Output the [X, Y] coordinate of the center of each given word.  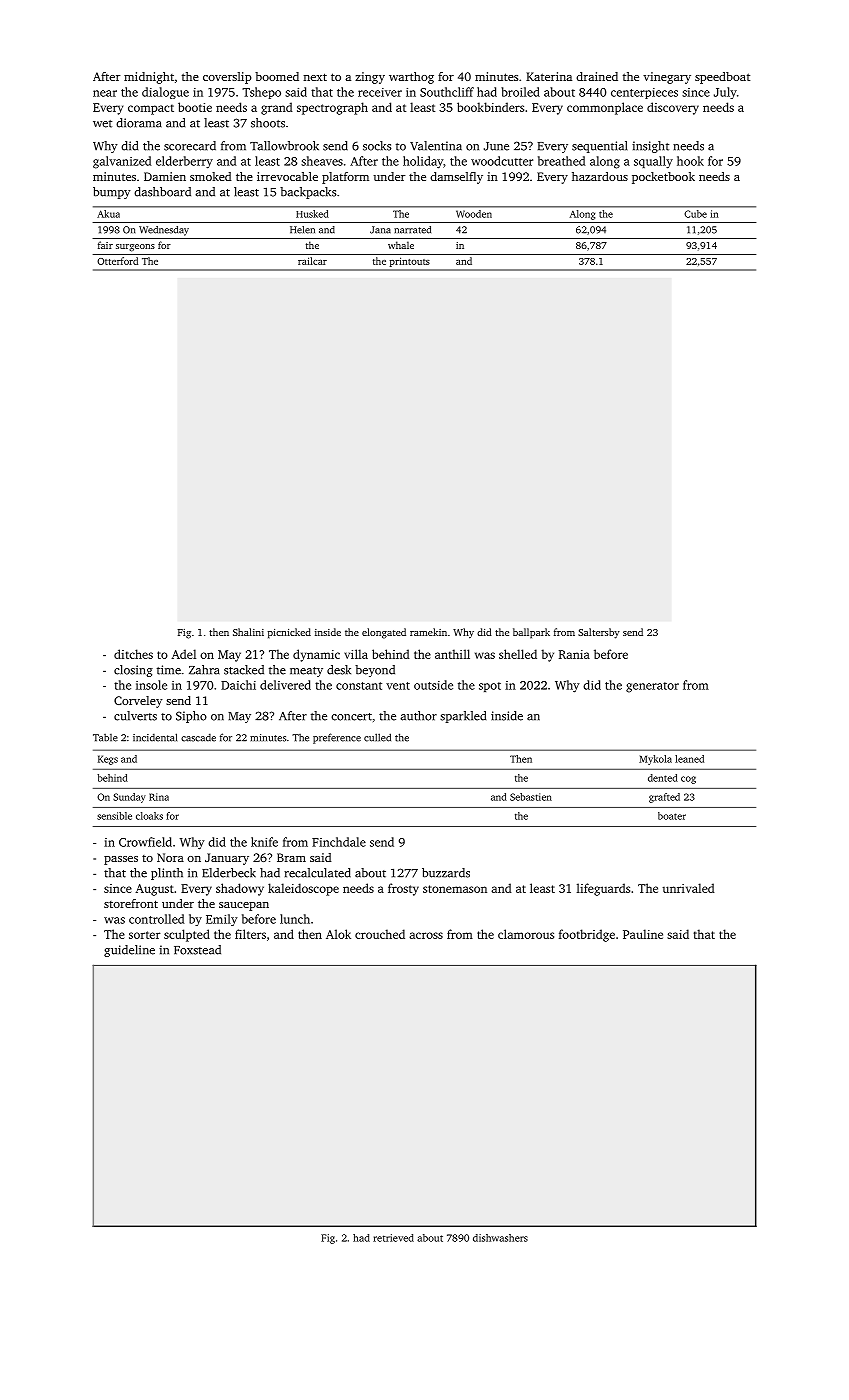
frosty [403, 889]
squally [653, 162]
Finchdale [339, 842]
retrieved [393, 1238]
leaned [689, 759]
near [105, 93]
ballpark [531, 633]
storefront [131, 903]
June [496, 146]
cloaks [149, 816]
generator [652, 687]
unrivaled [688, 888]
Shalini [248, 632]
